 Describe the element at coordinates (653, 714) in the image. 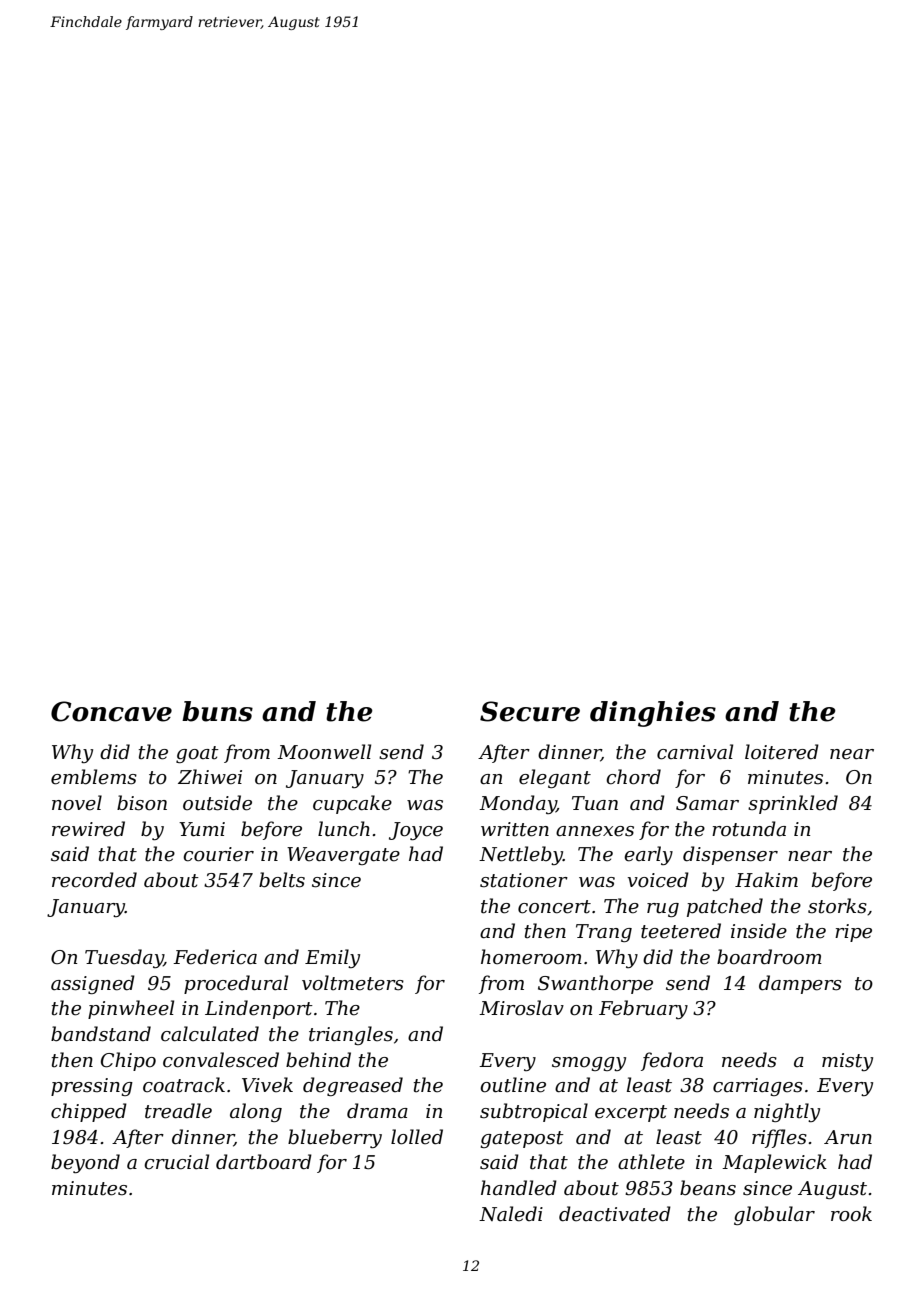

I see `dinghies` at that location.
